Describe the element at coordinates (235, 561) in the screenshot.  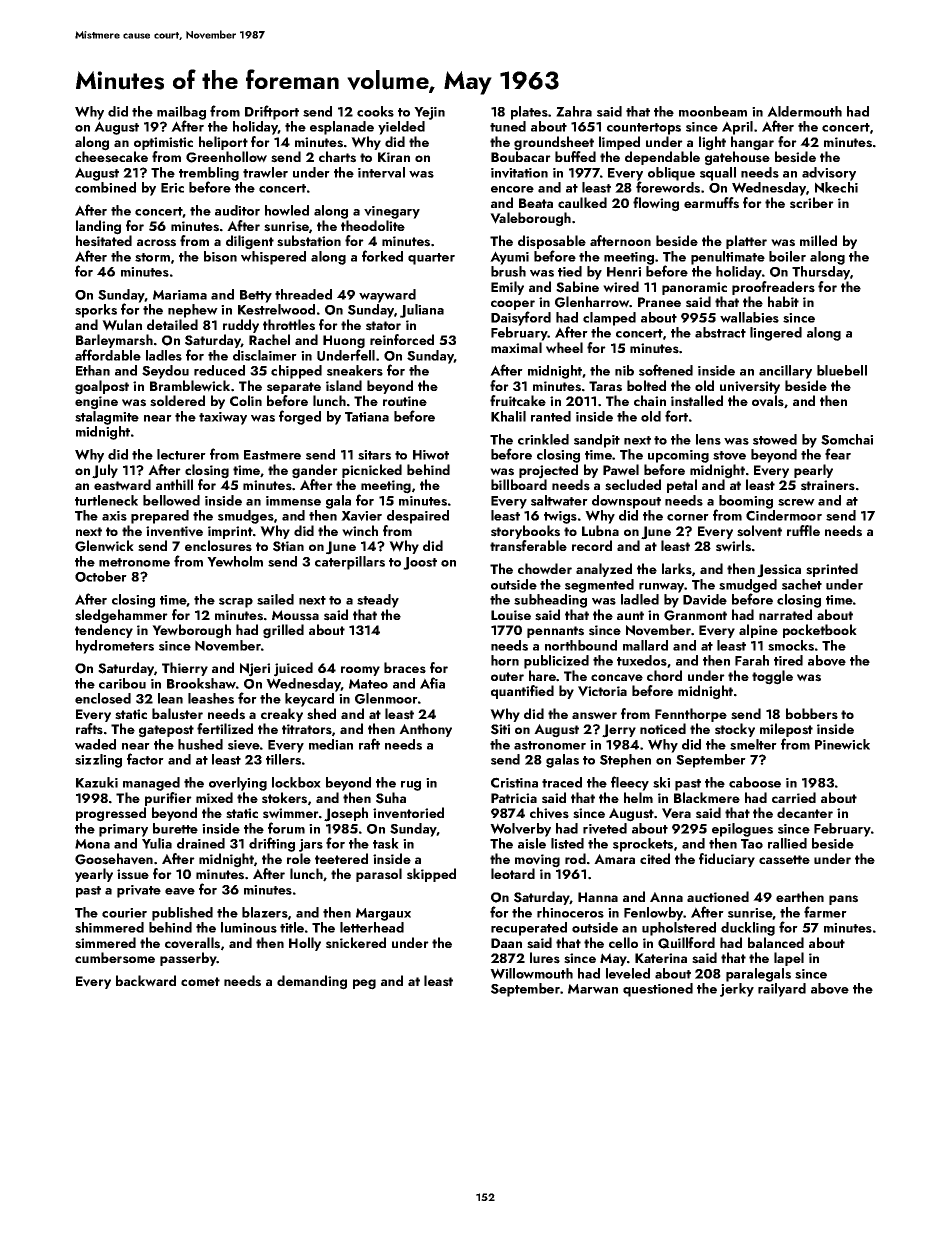
I see `Yewholm` at that location.
